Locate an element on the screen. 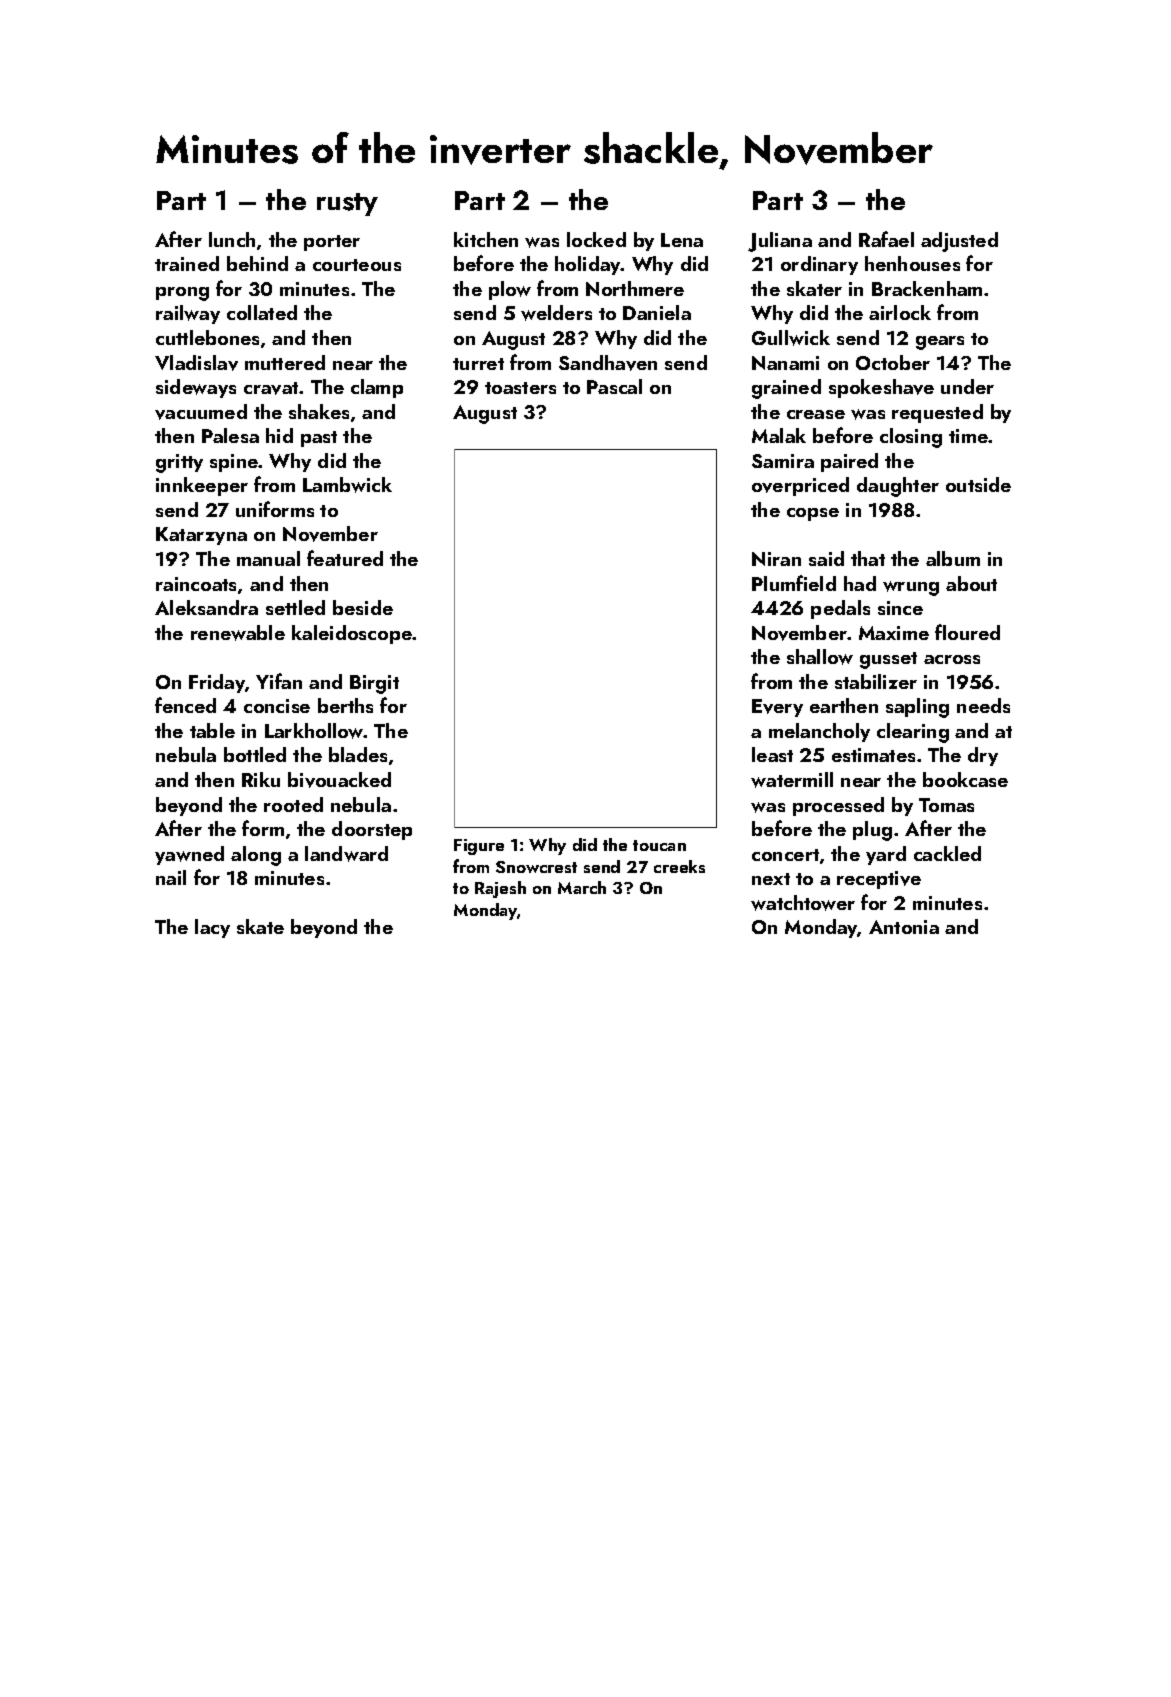 The width and height of the screenshot is (1171, 1697). rusty is located at coordinates (347, 204).
